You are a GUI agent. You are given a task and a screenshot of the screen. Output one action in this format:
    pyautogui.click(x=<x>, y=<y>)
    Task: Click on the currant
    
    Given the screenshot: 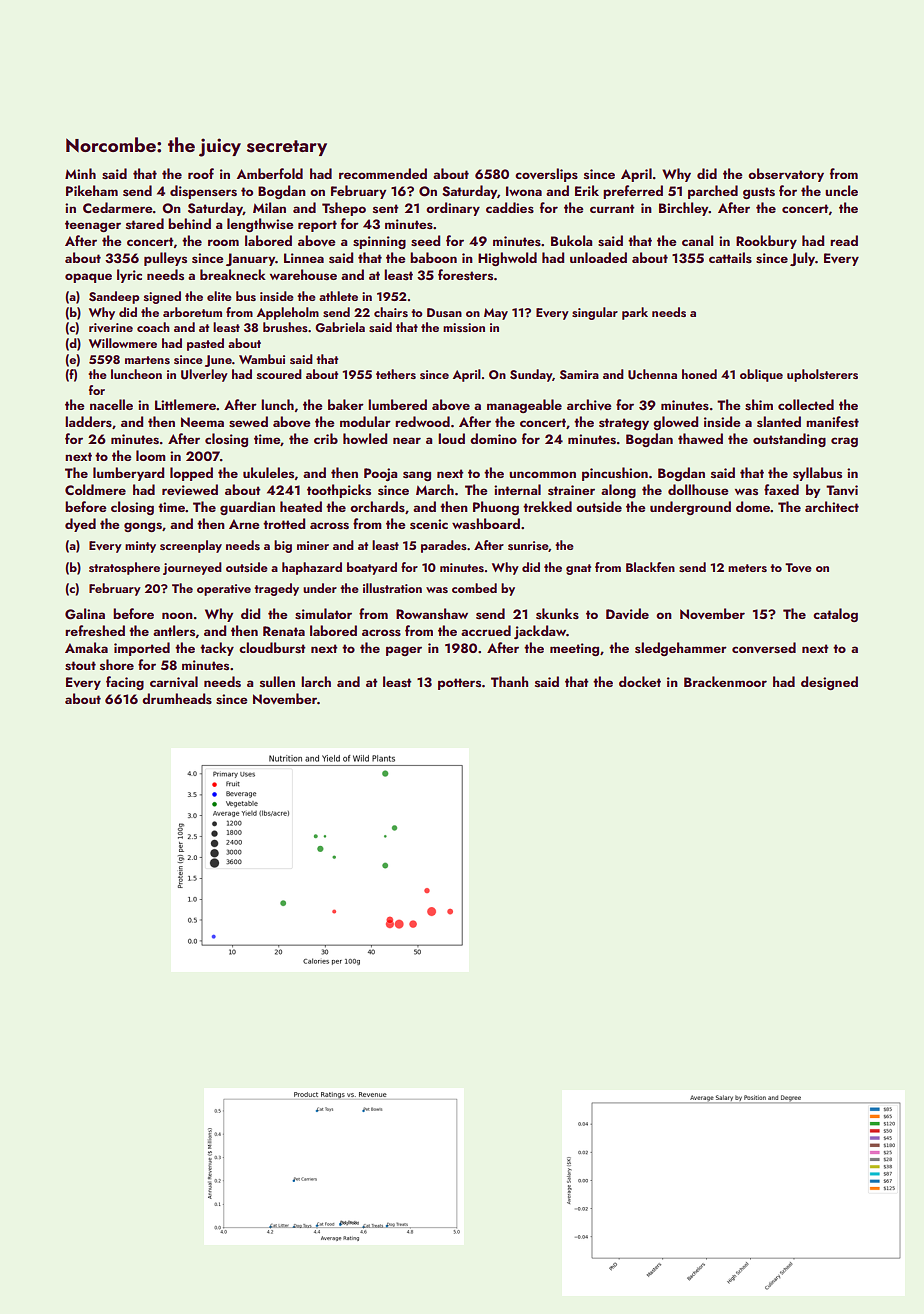 What is the action you would take?
    pyautogui.click(x=612, y=208)
